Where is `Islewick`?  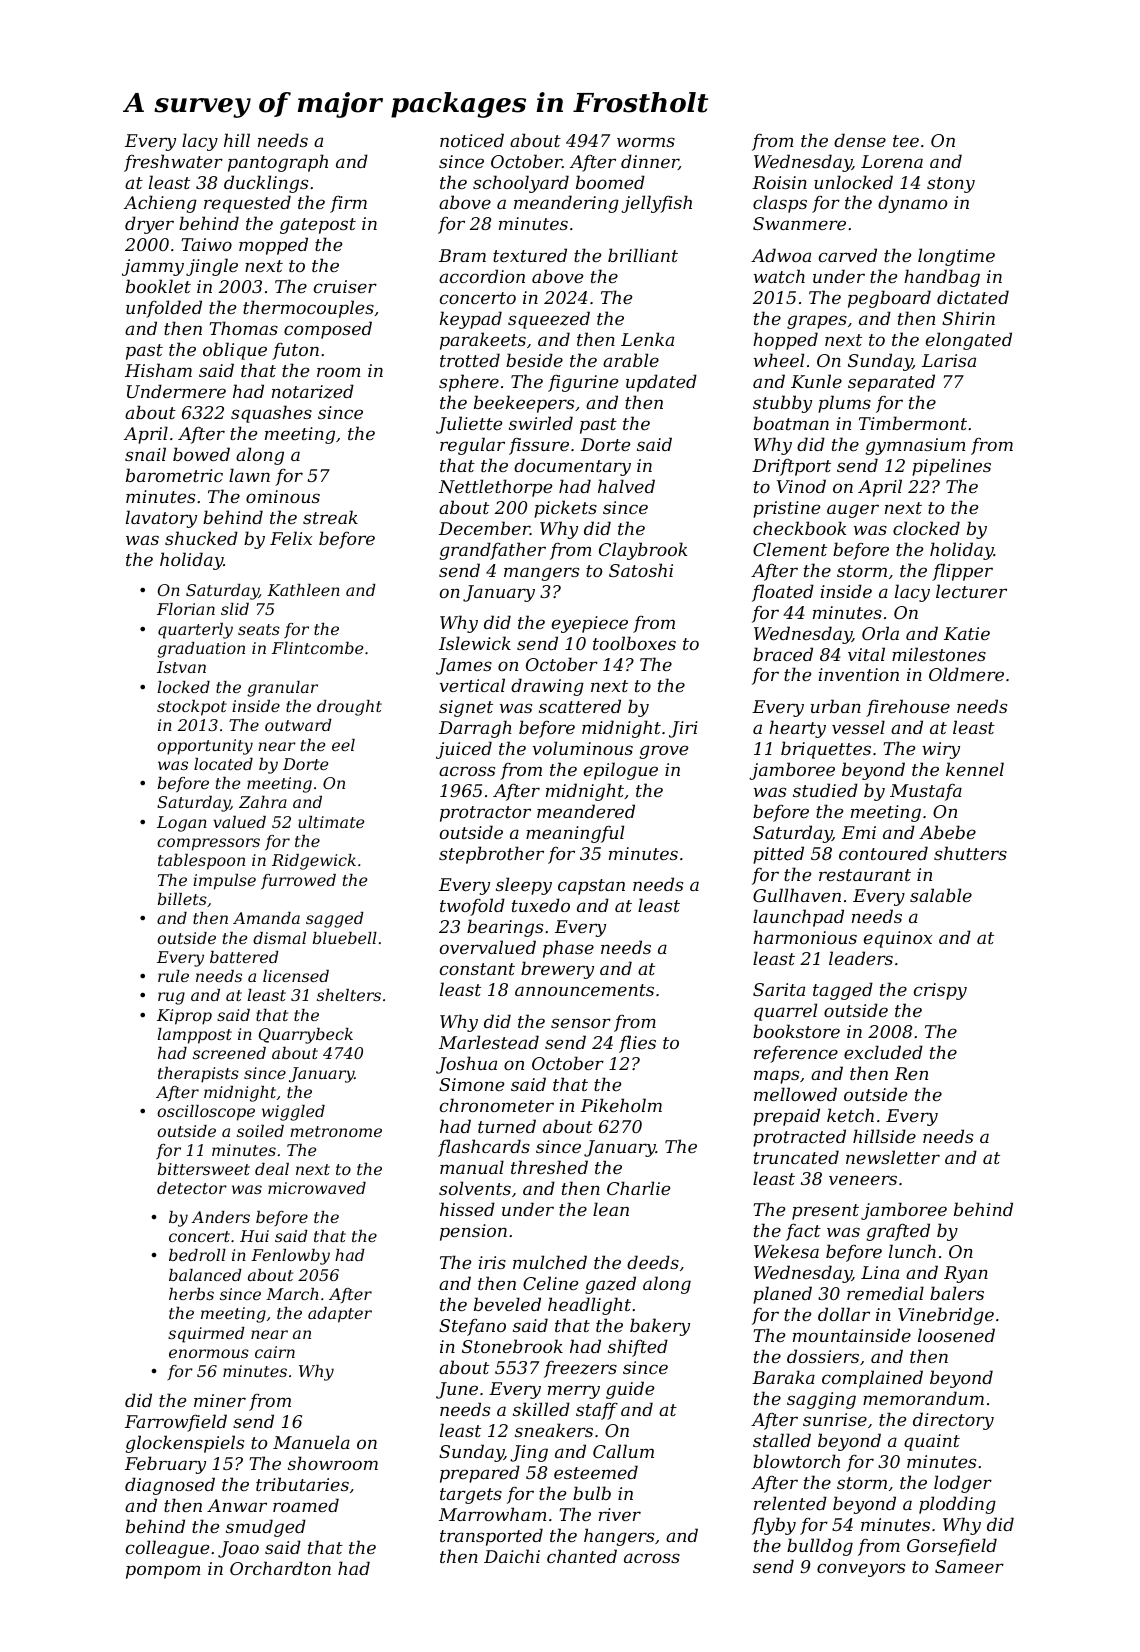 Islewick is located at coordinates (475, 643).
